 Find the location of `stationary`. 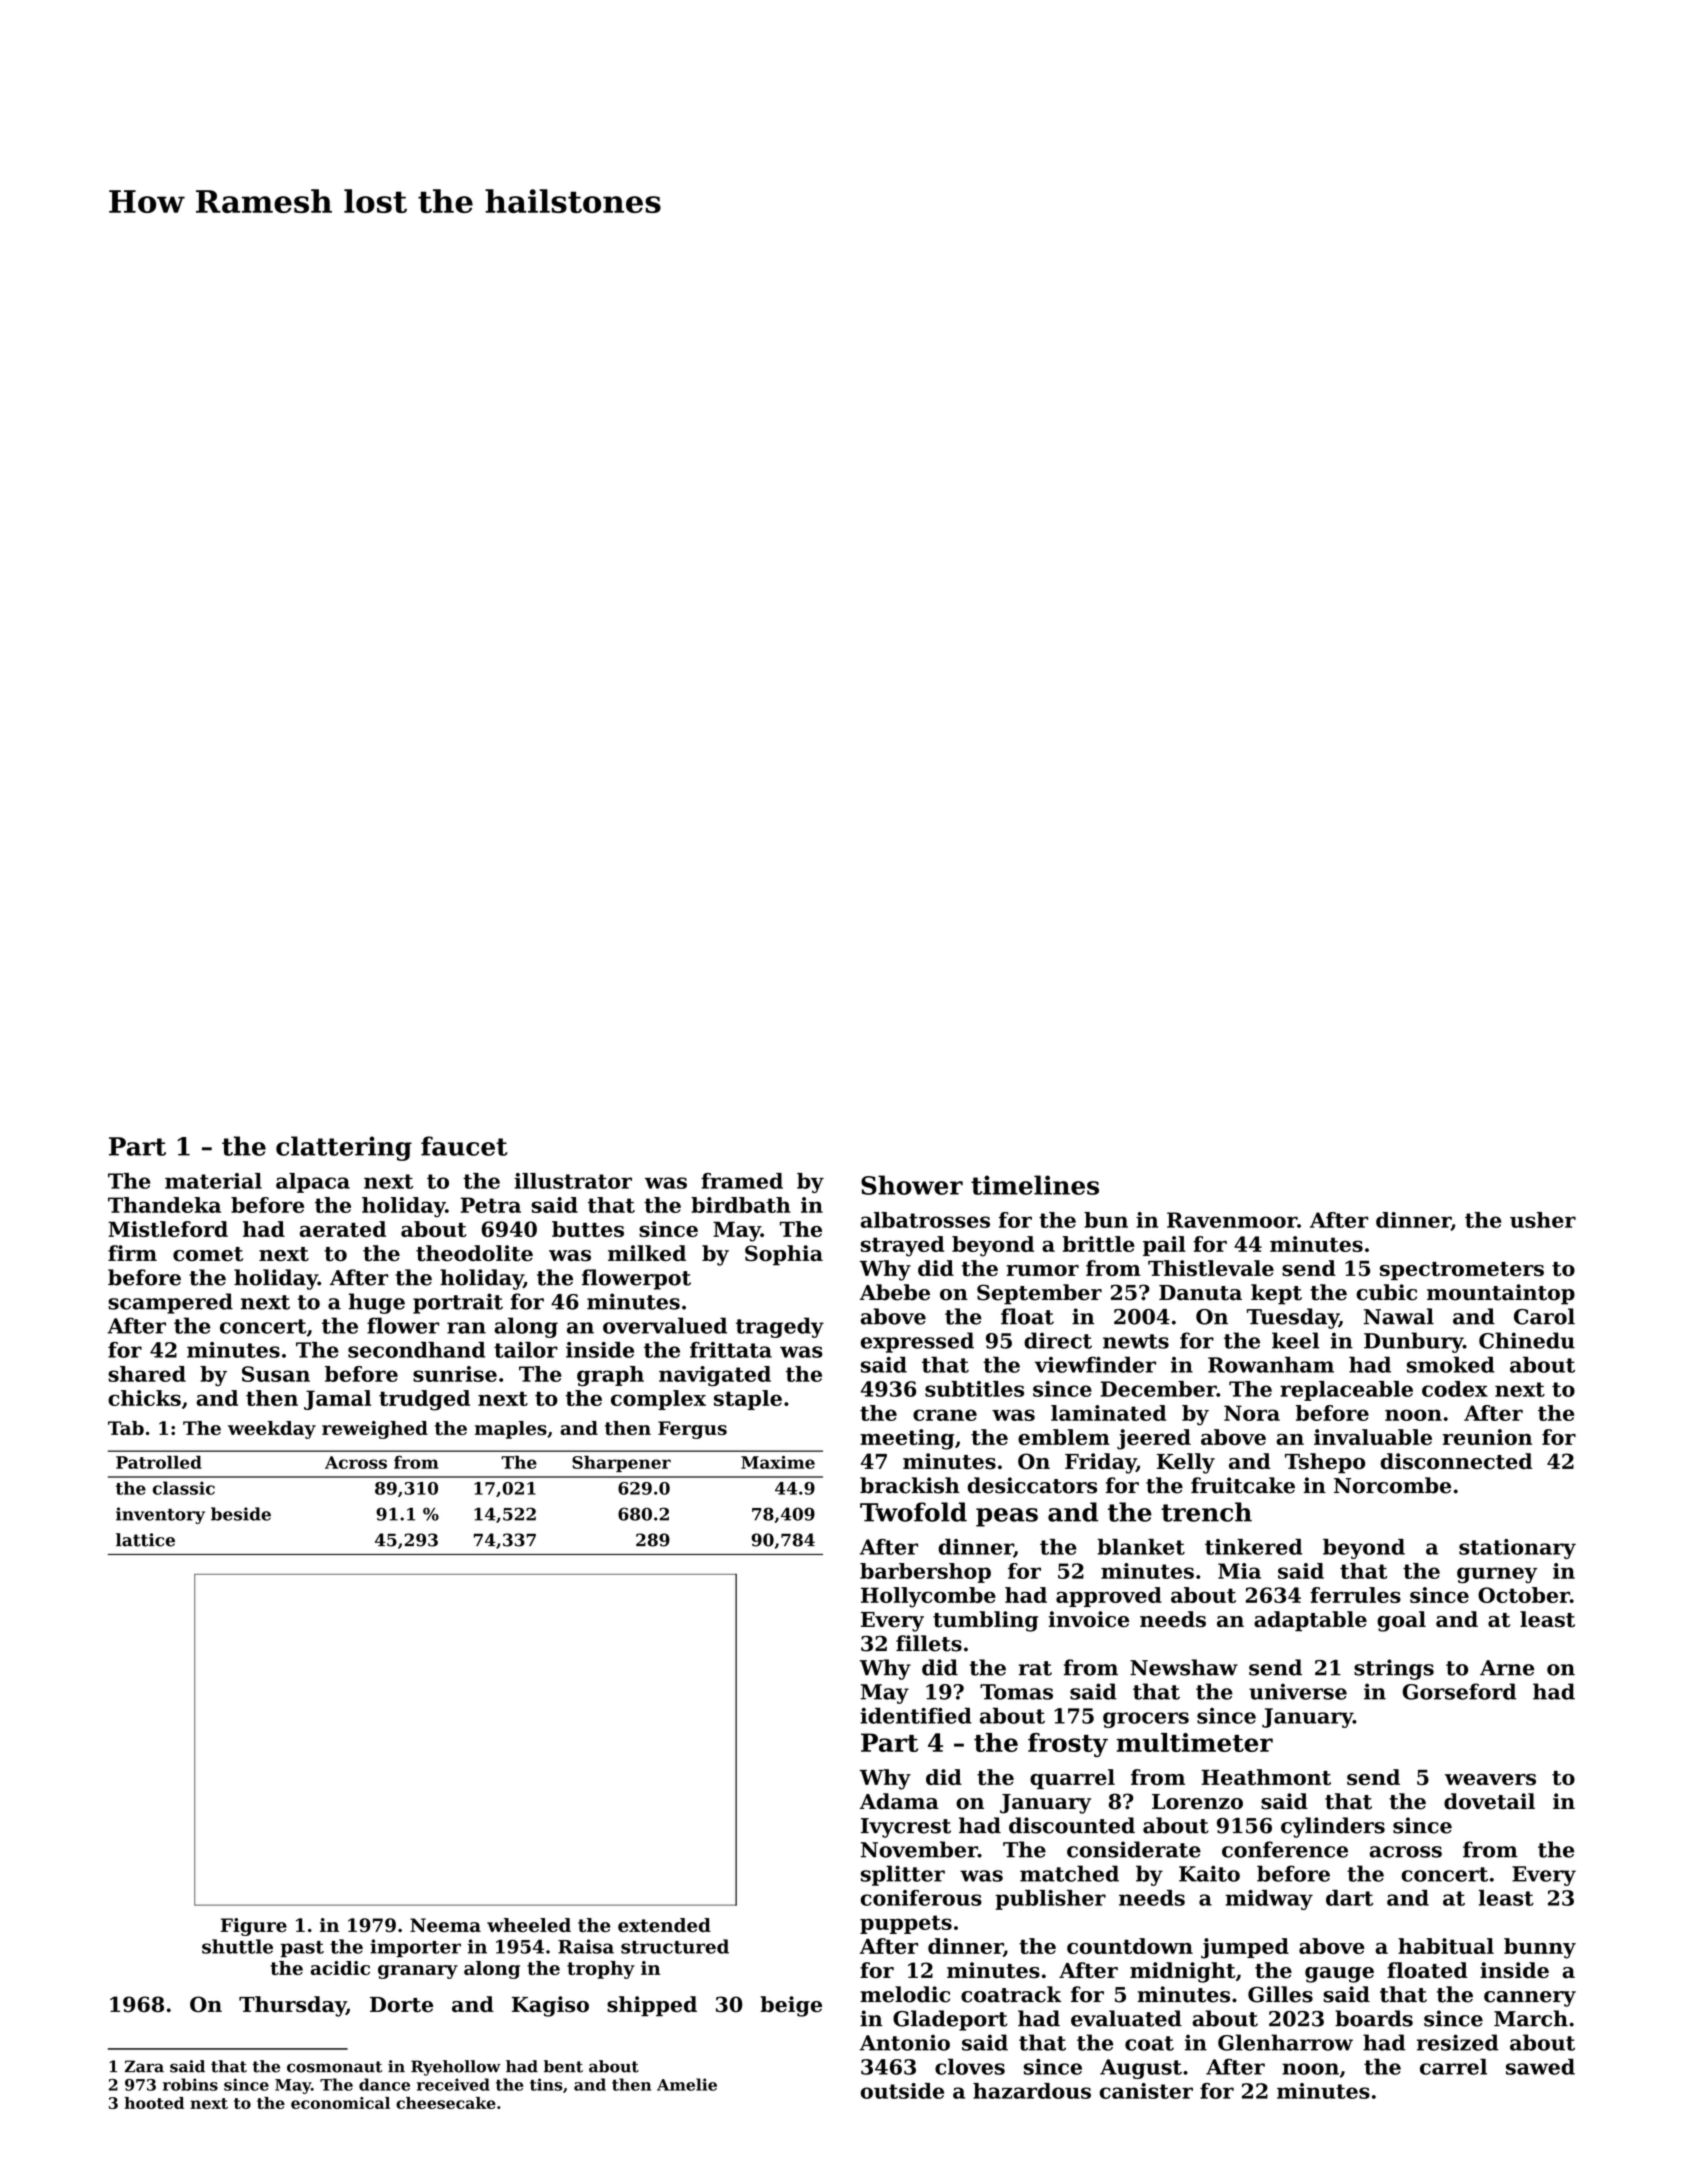

stationary is located at coordinates (1517, 1549).
